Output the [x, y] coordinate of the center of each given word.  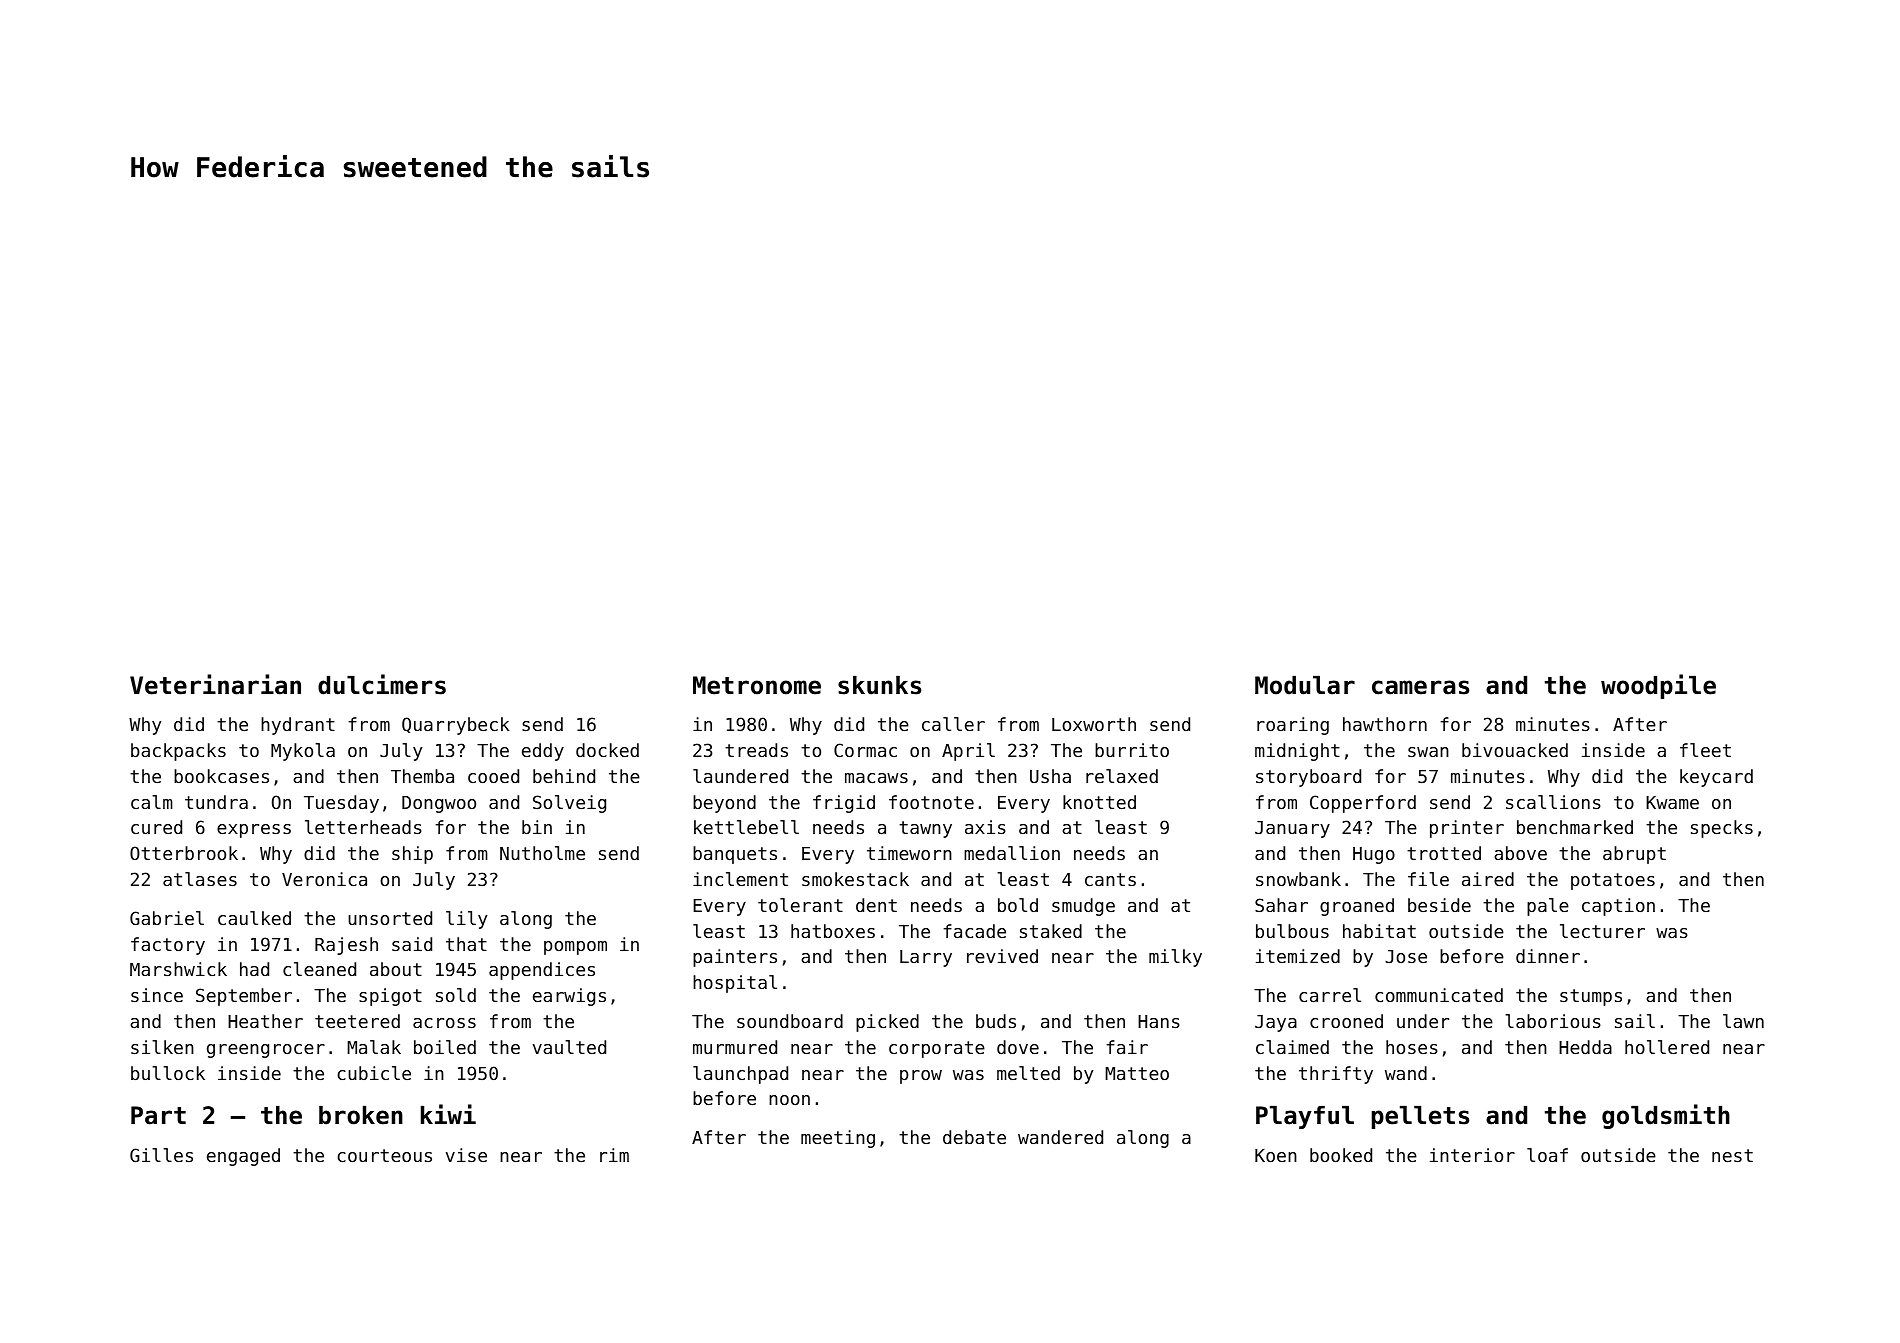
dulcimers [382, 684]
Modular [1305, 685]
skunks [879, 685]
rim [614, 1155]
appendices [542, 971]
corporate [937, 1049]
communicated [1439, 995]
